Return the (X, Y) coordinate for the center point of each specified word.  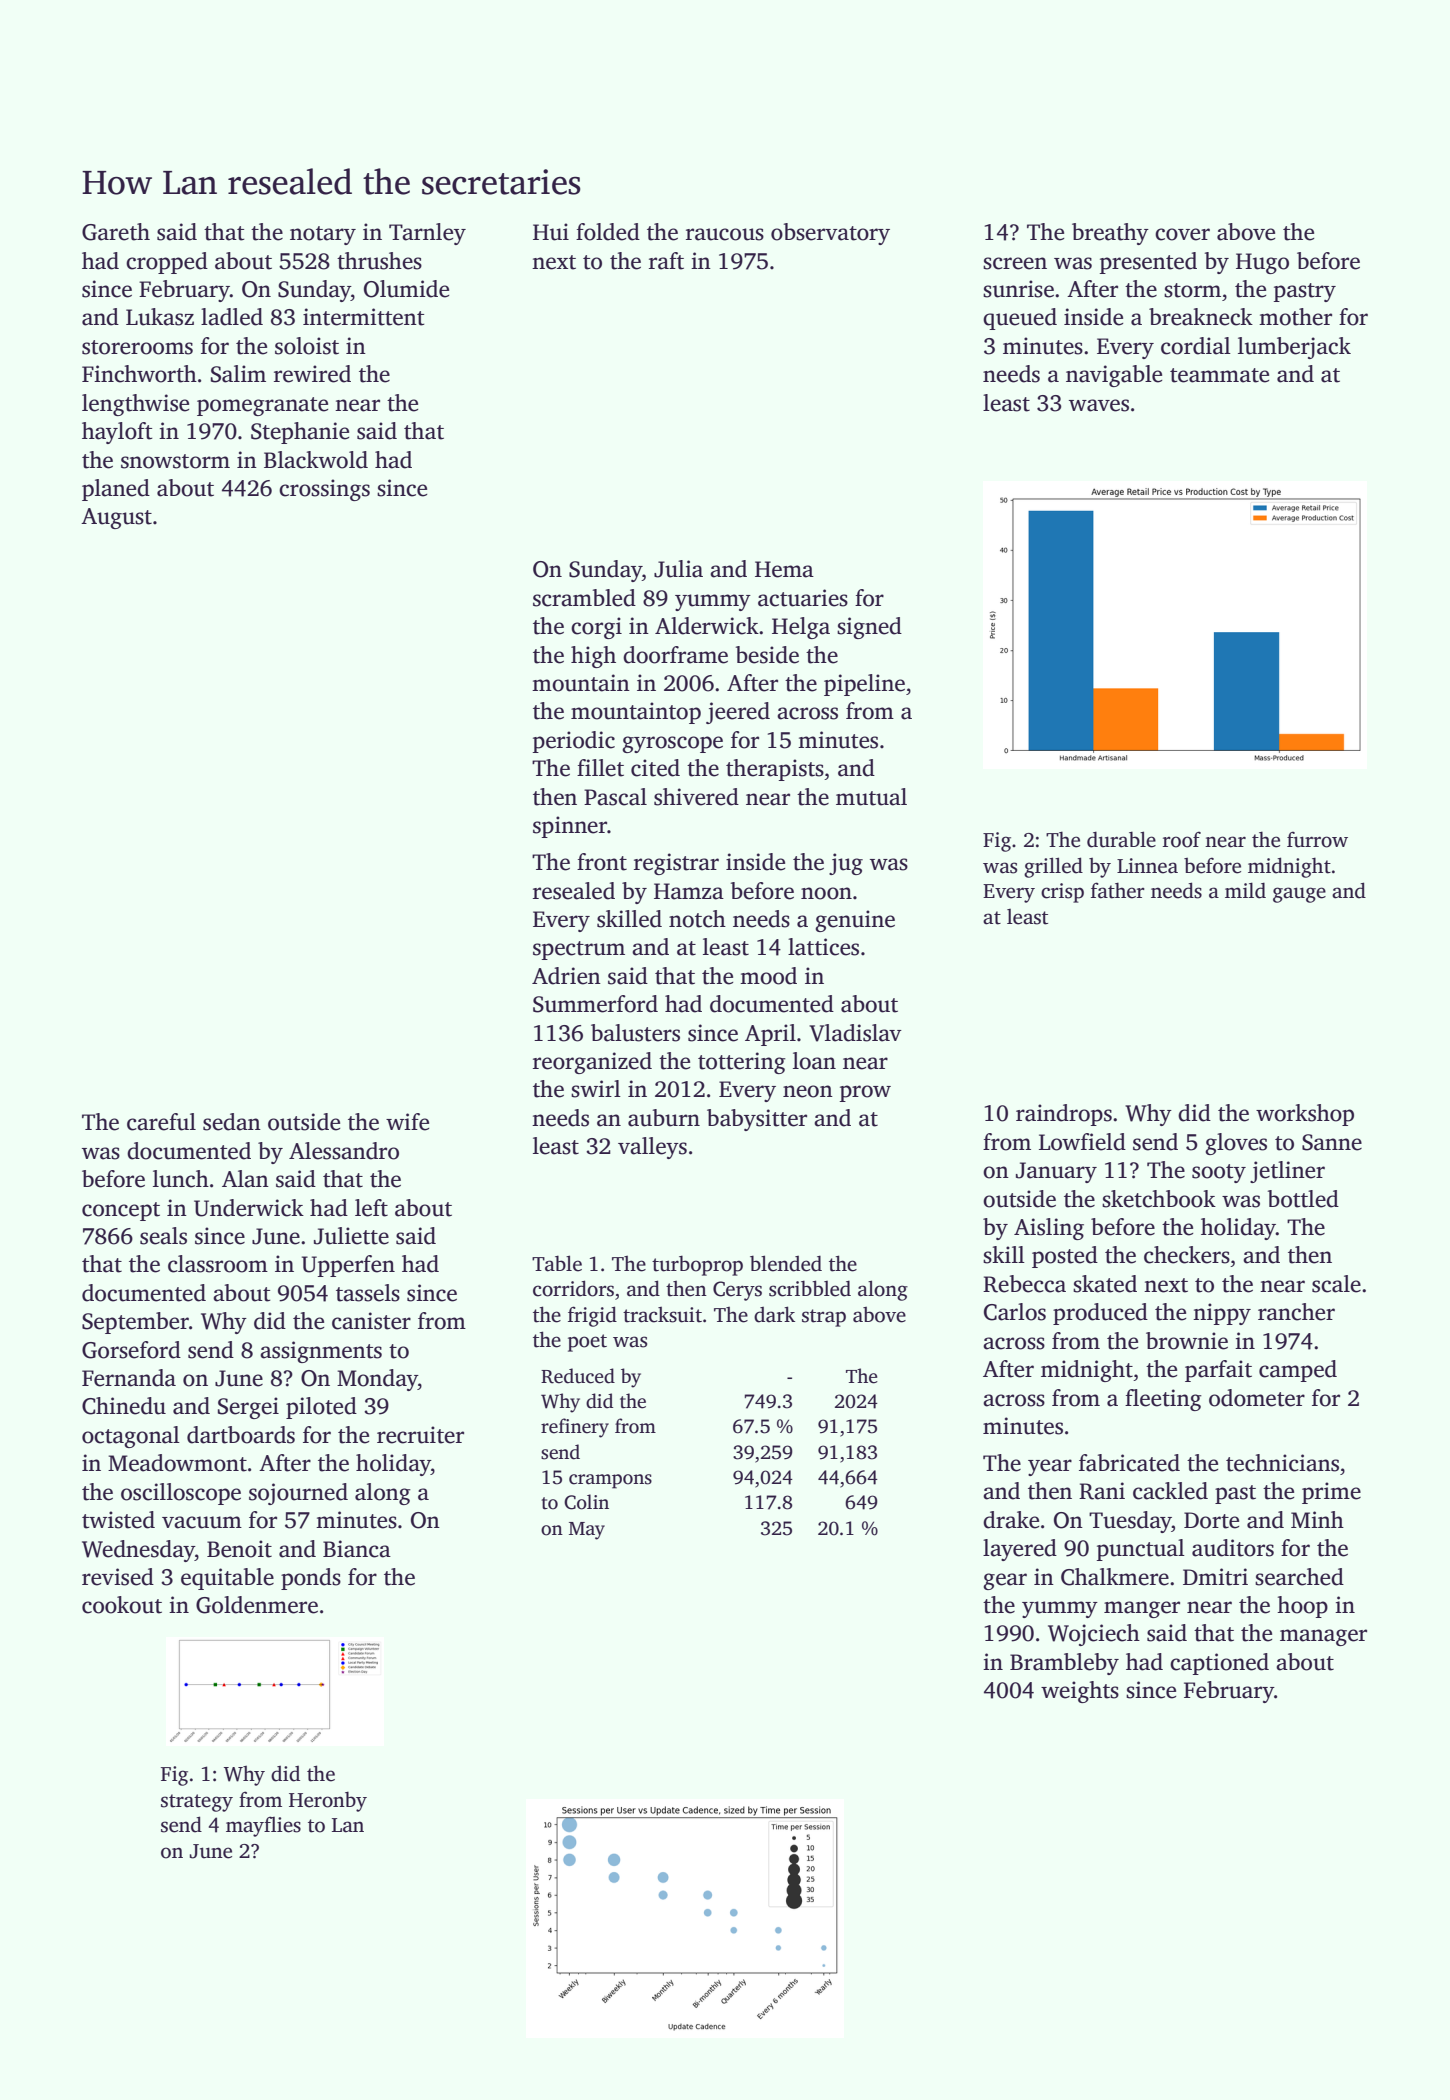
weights (1080, 1692)
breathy (1110, 234)
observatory (830, 234)
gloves (1236, 1144)
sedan (232, 1122)
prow (865, 1093)
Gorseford (131, 1350)
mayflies (263, 1826)
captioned (1219, 1664)
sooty (1219, 1173)
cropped (167, 263)
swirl (596, 1089)
